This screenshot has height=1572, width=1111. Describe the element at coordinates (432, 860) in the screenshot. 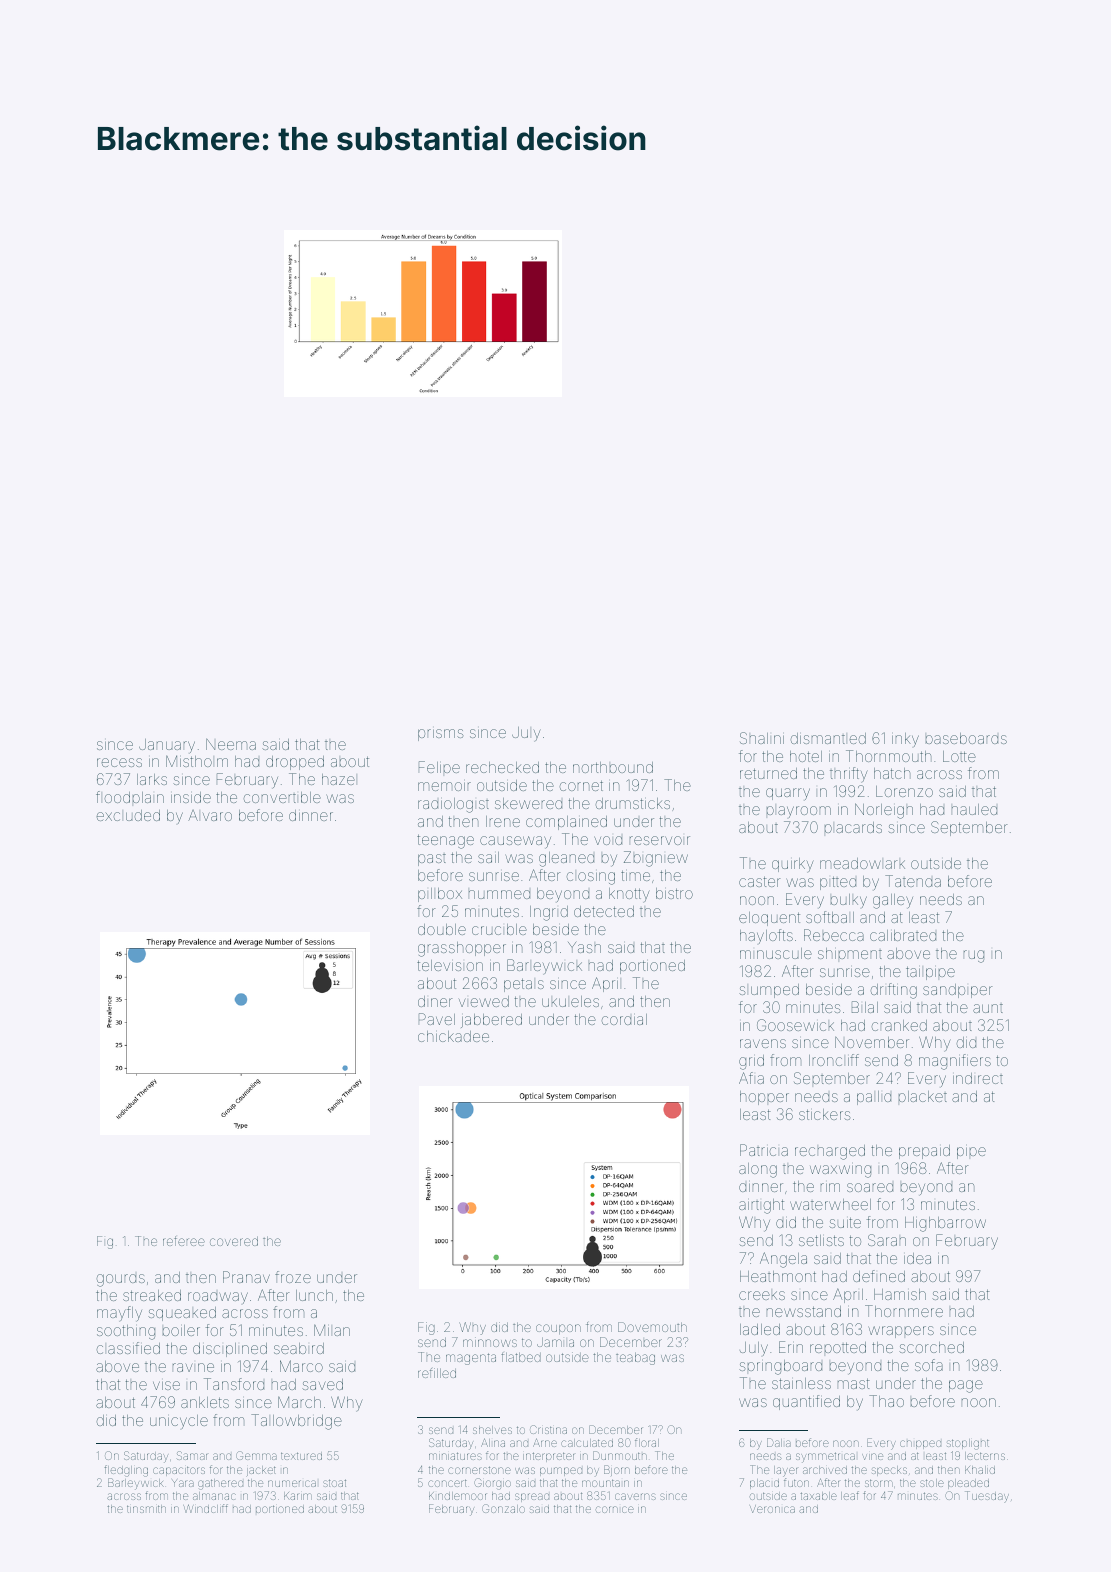

I see `past` at that location.
